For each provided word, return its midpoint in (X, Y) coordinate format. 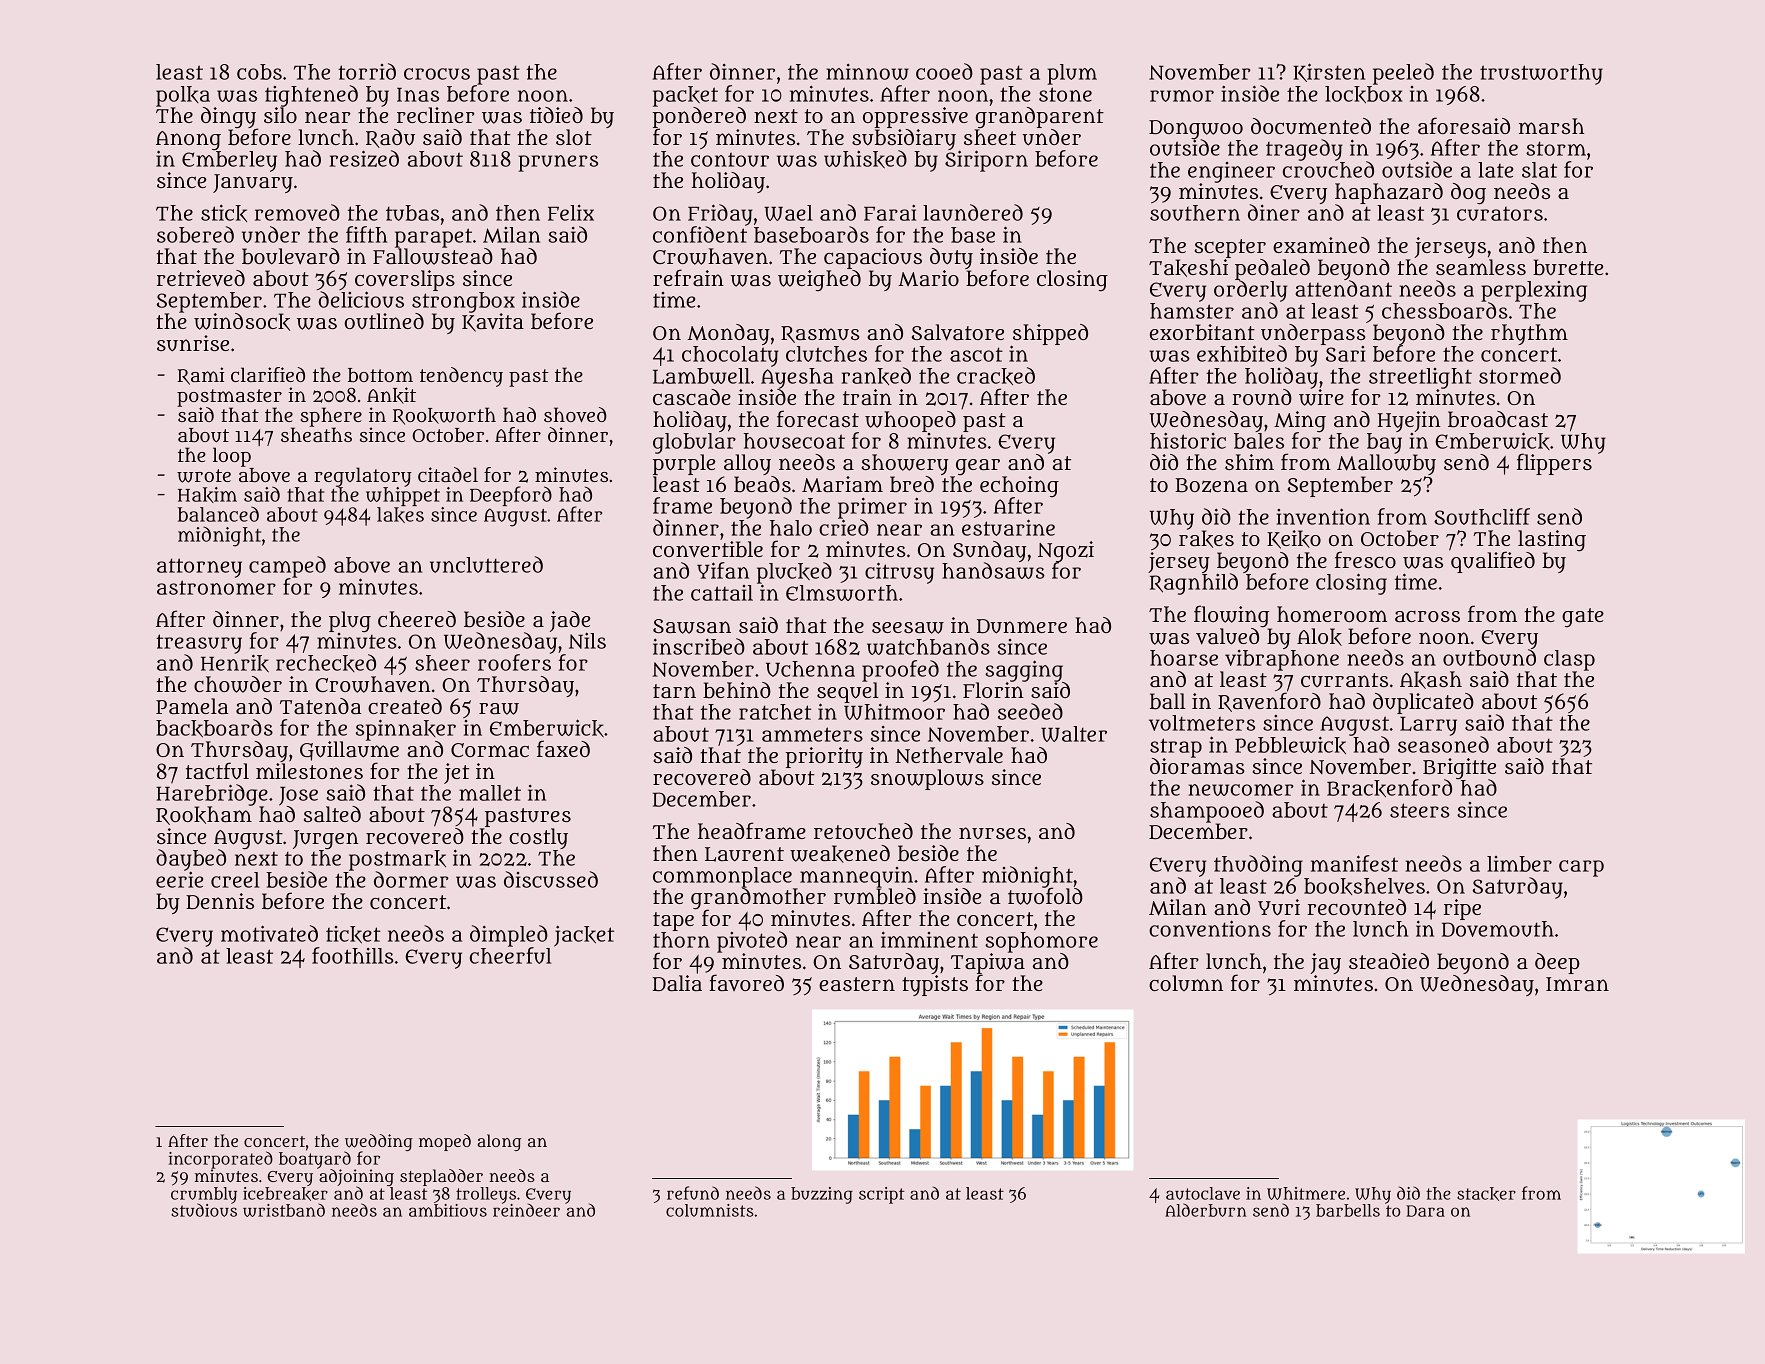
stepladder (441, 1177)
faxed (563, 748)
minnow (867, 72)
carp (1581, 868)
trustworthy (1541, 74)
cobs (259, 72)
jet (456, 773)
